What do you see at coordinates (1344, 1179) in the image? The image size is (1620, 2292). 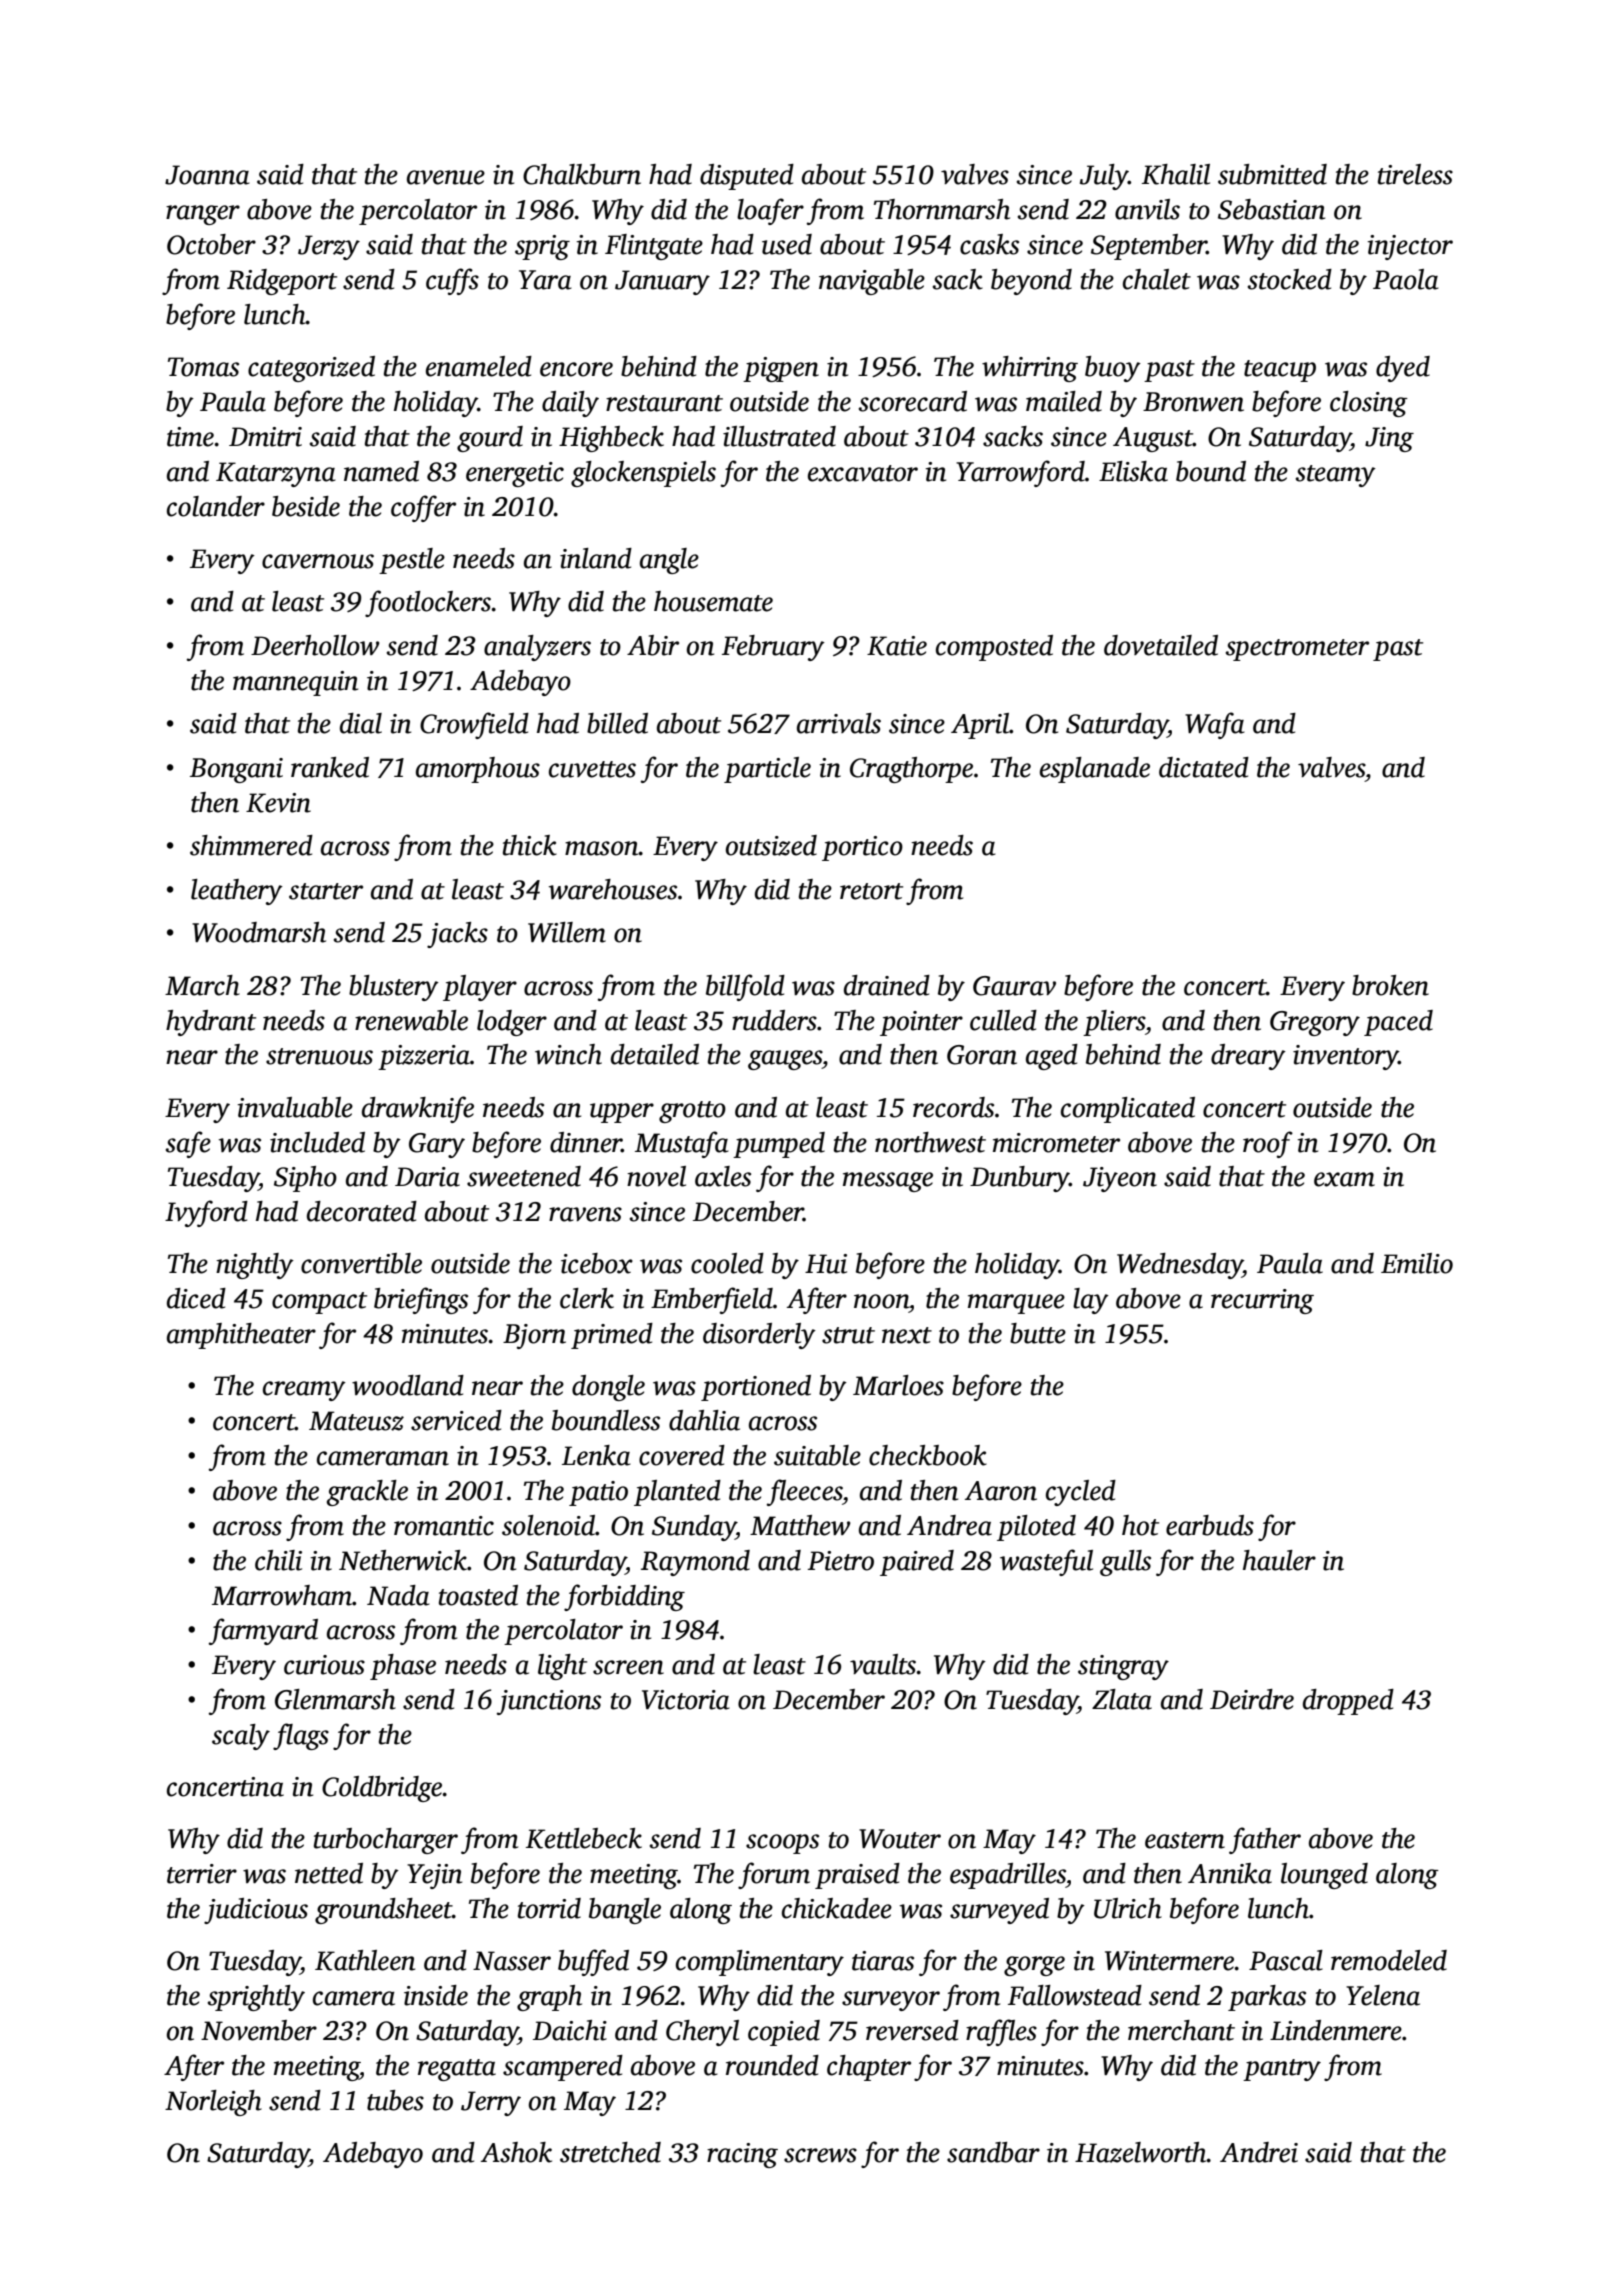 I see `exam` at bounding box center [1344, 1179].
